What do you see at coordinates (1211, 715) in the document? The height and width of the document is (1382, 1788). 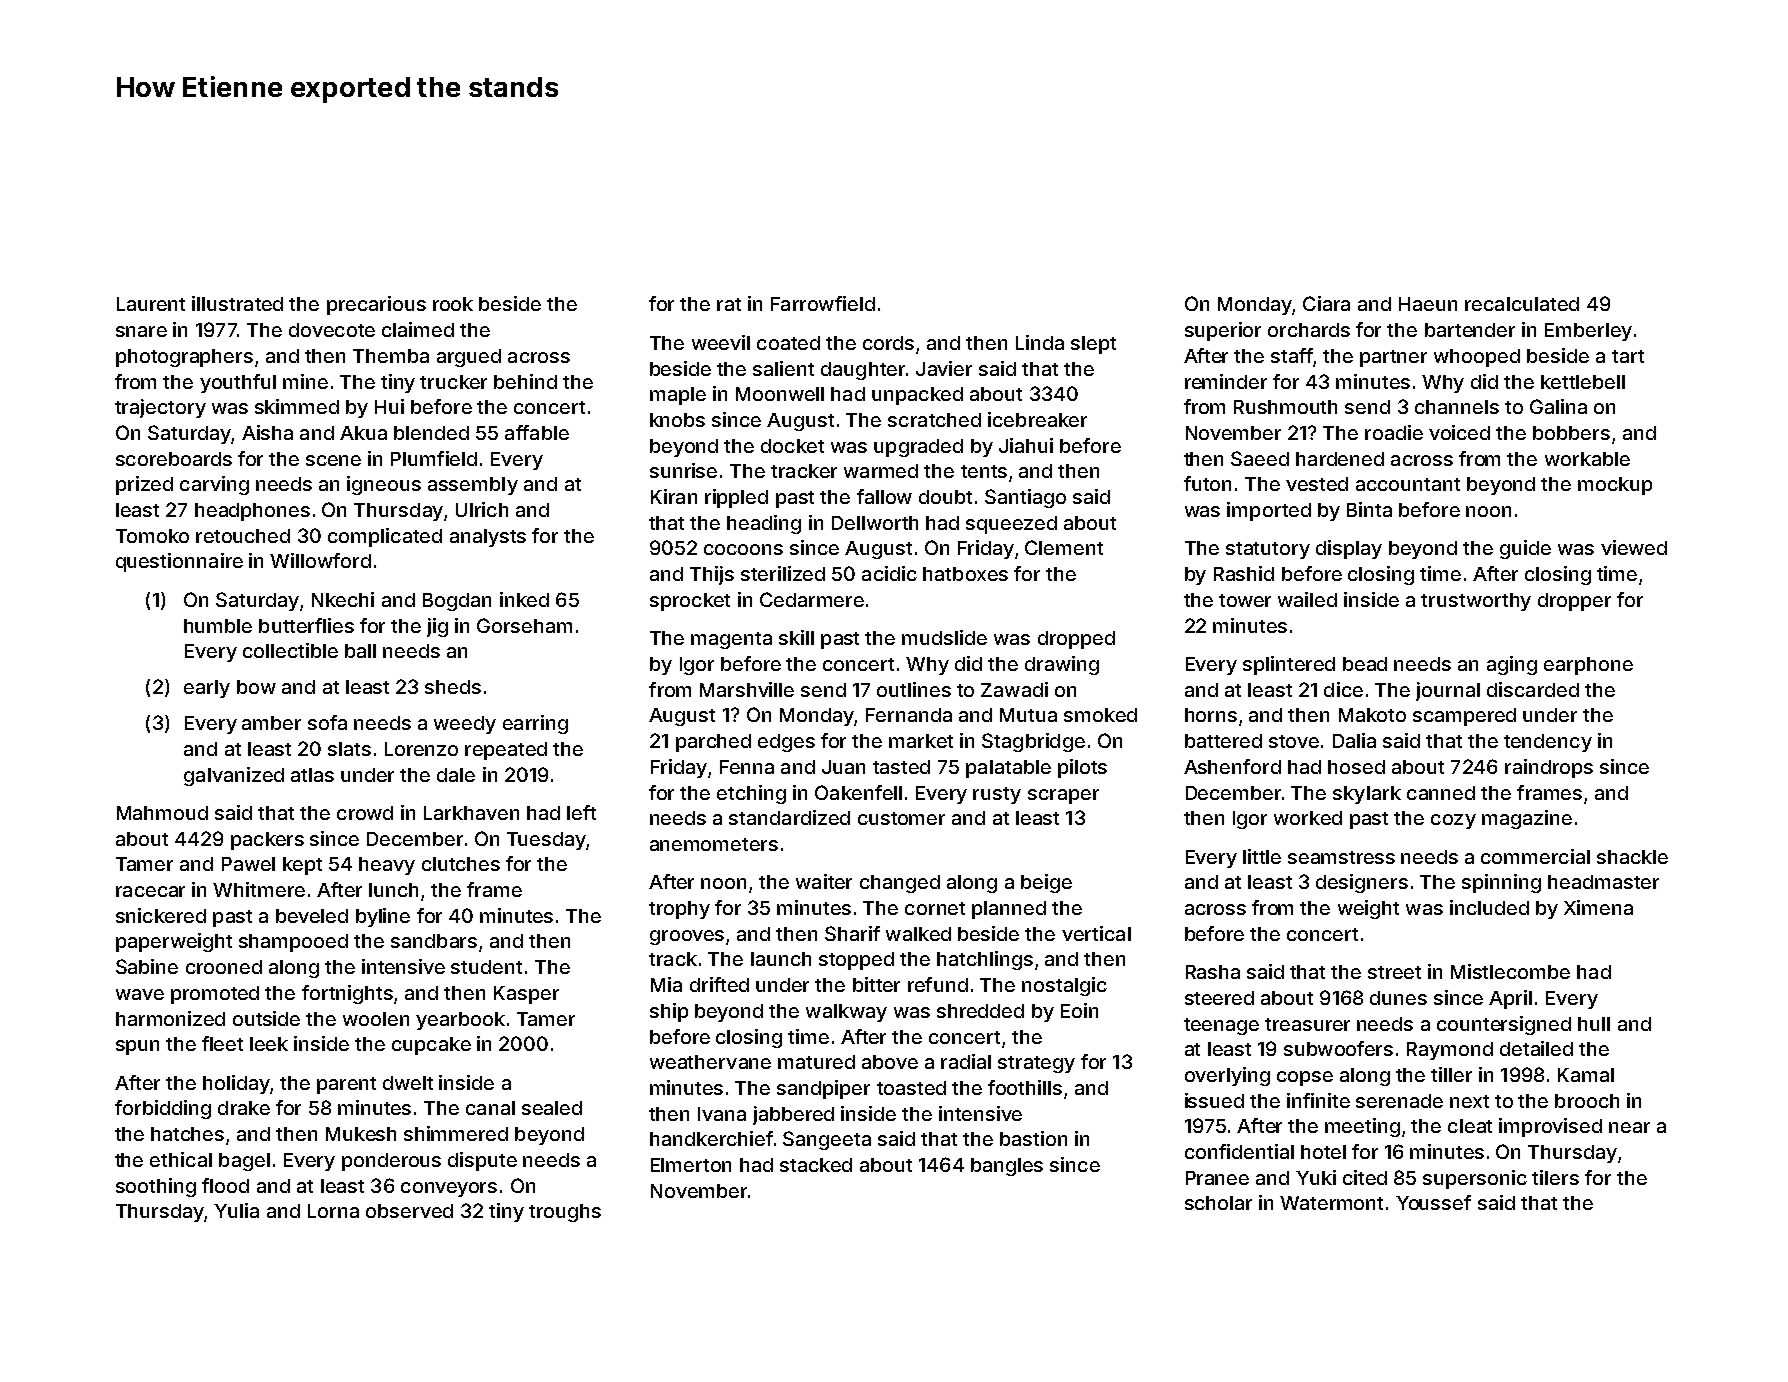 I see `horns` at bounding box center [1211, 715].
